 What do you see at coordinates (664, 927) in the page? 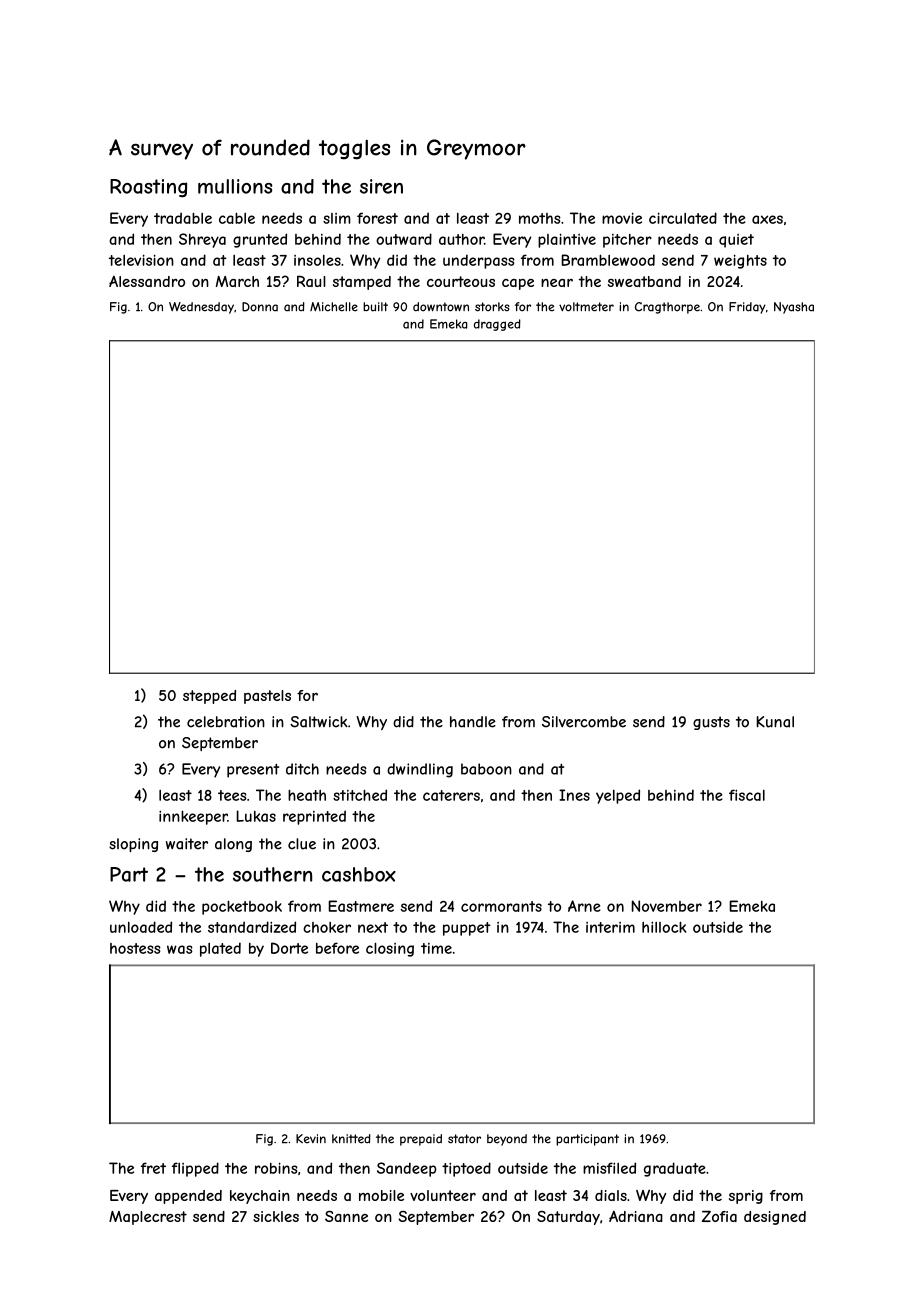
I see `hillock` at bounding box center [664, 927].
